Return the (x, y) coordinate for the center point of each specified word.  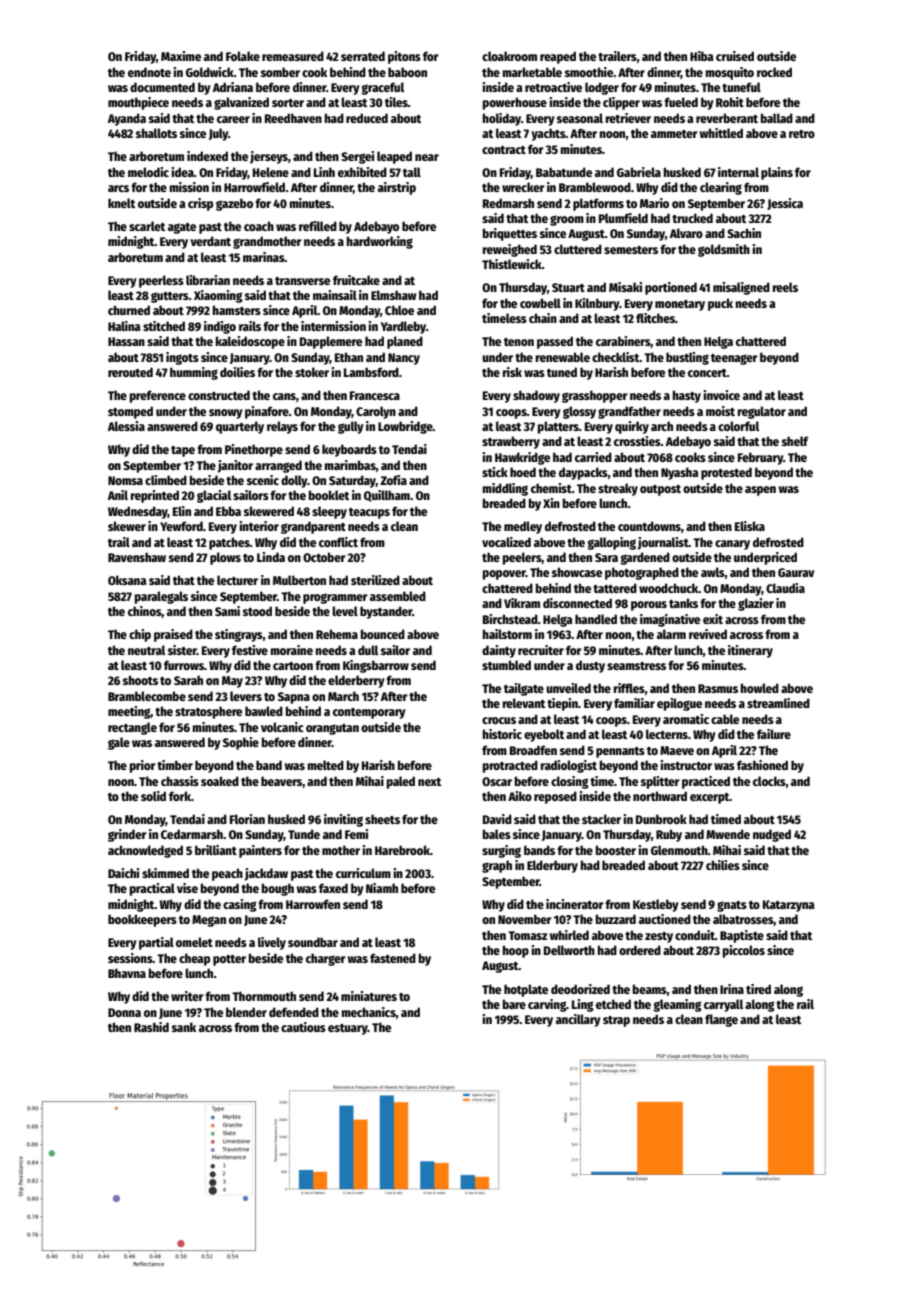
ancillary (578, 1020)
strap (616, 1021)
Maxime (181, 56)
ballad (777, 118)
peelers (522, 558)
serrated (363, 56)
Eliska (750, 526)
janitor (235, 466)
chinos (145, 612)
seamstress (636, 666)
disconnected (577, 603)
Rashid (151, 1027)
